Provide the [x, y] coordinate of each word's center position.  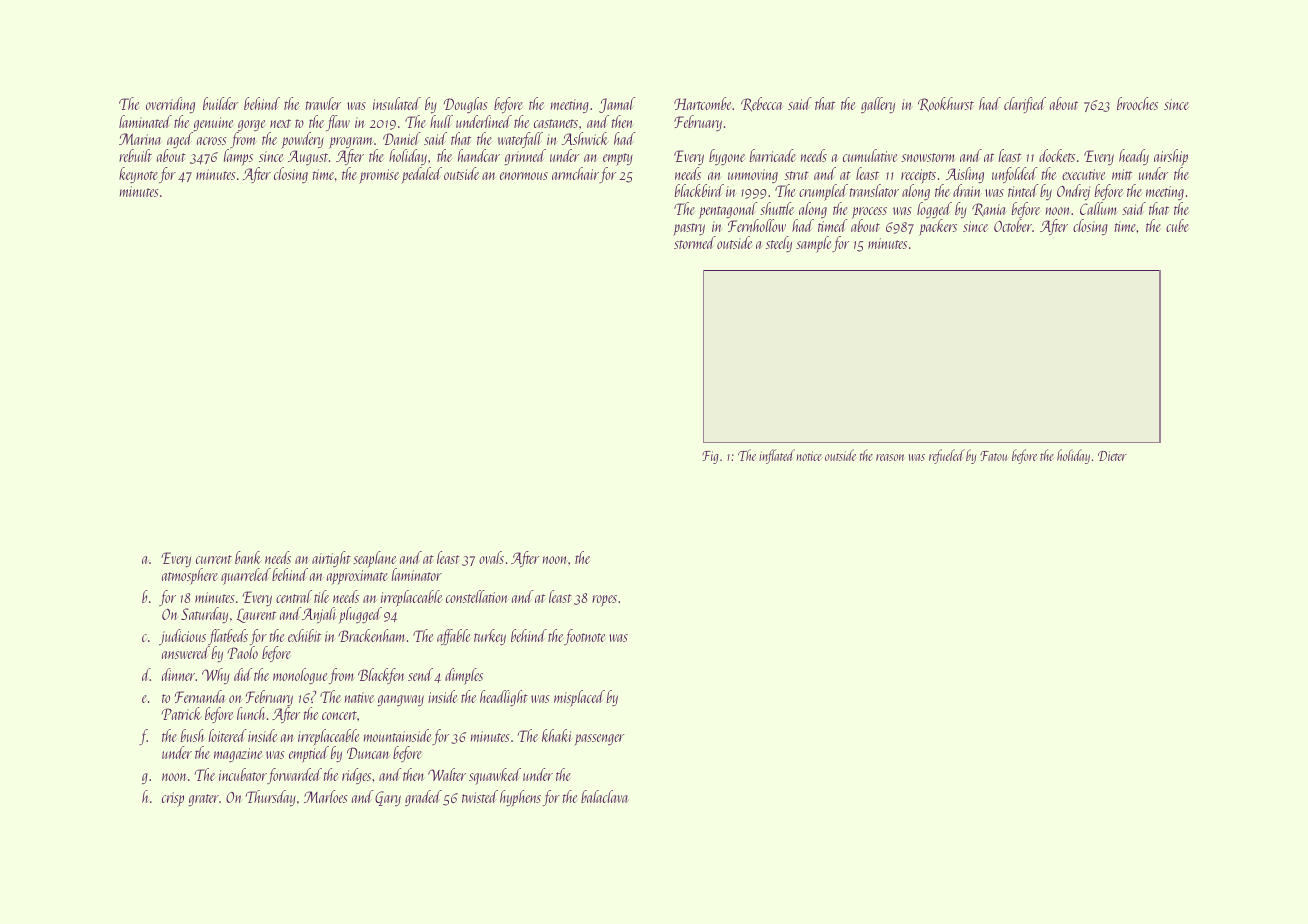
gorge [251, 125]
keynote [138, 175]
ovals [491, 557]
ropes [604, 601]
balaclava [604, 796]
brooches [1137, 103]
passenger [599, 740]
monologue [300, 676]
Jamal [617, 105]
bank [248, 557]
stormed [694, 243]
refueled [947, 456]
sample [813, 244]
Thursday [271, 798]
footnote [584, 637]
